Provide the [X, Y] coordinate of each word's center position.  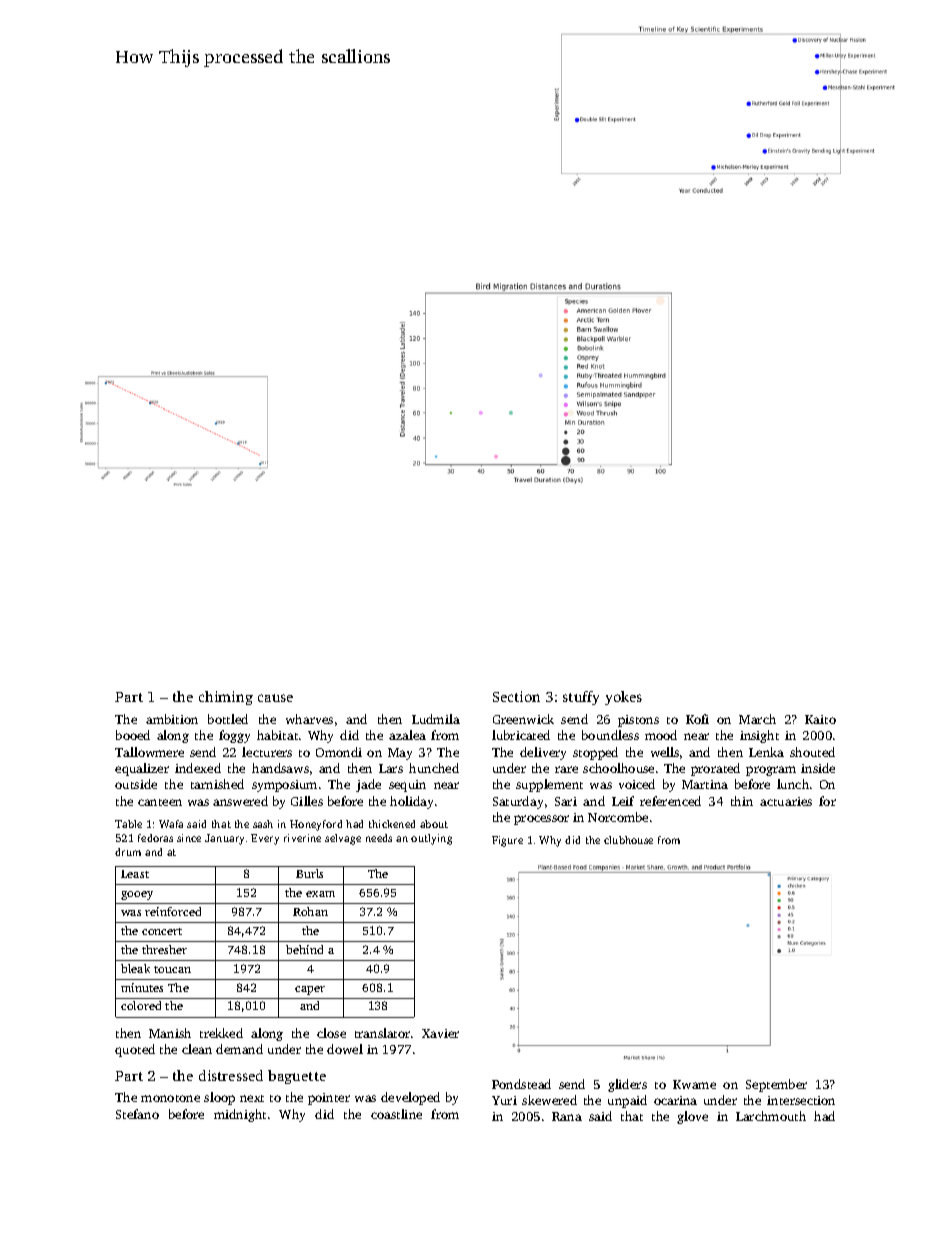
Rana [567, 1116]
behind [304, 949]
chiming [226, 698]
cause [275, 698]
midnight [240, 1115]
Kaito [820, 719]
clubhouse [628, 840]
